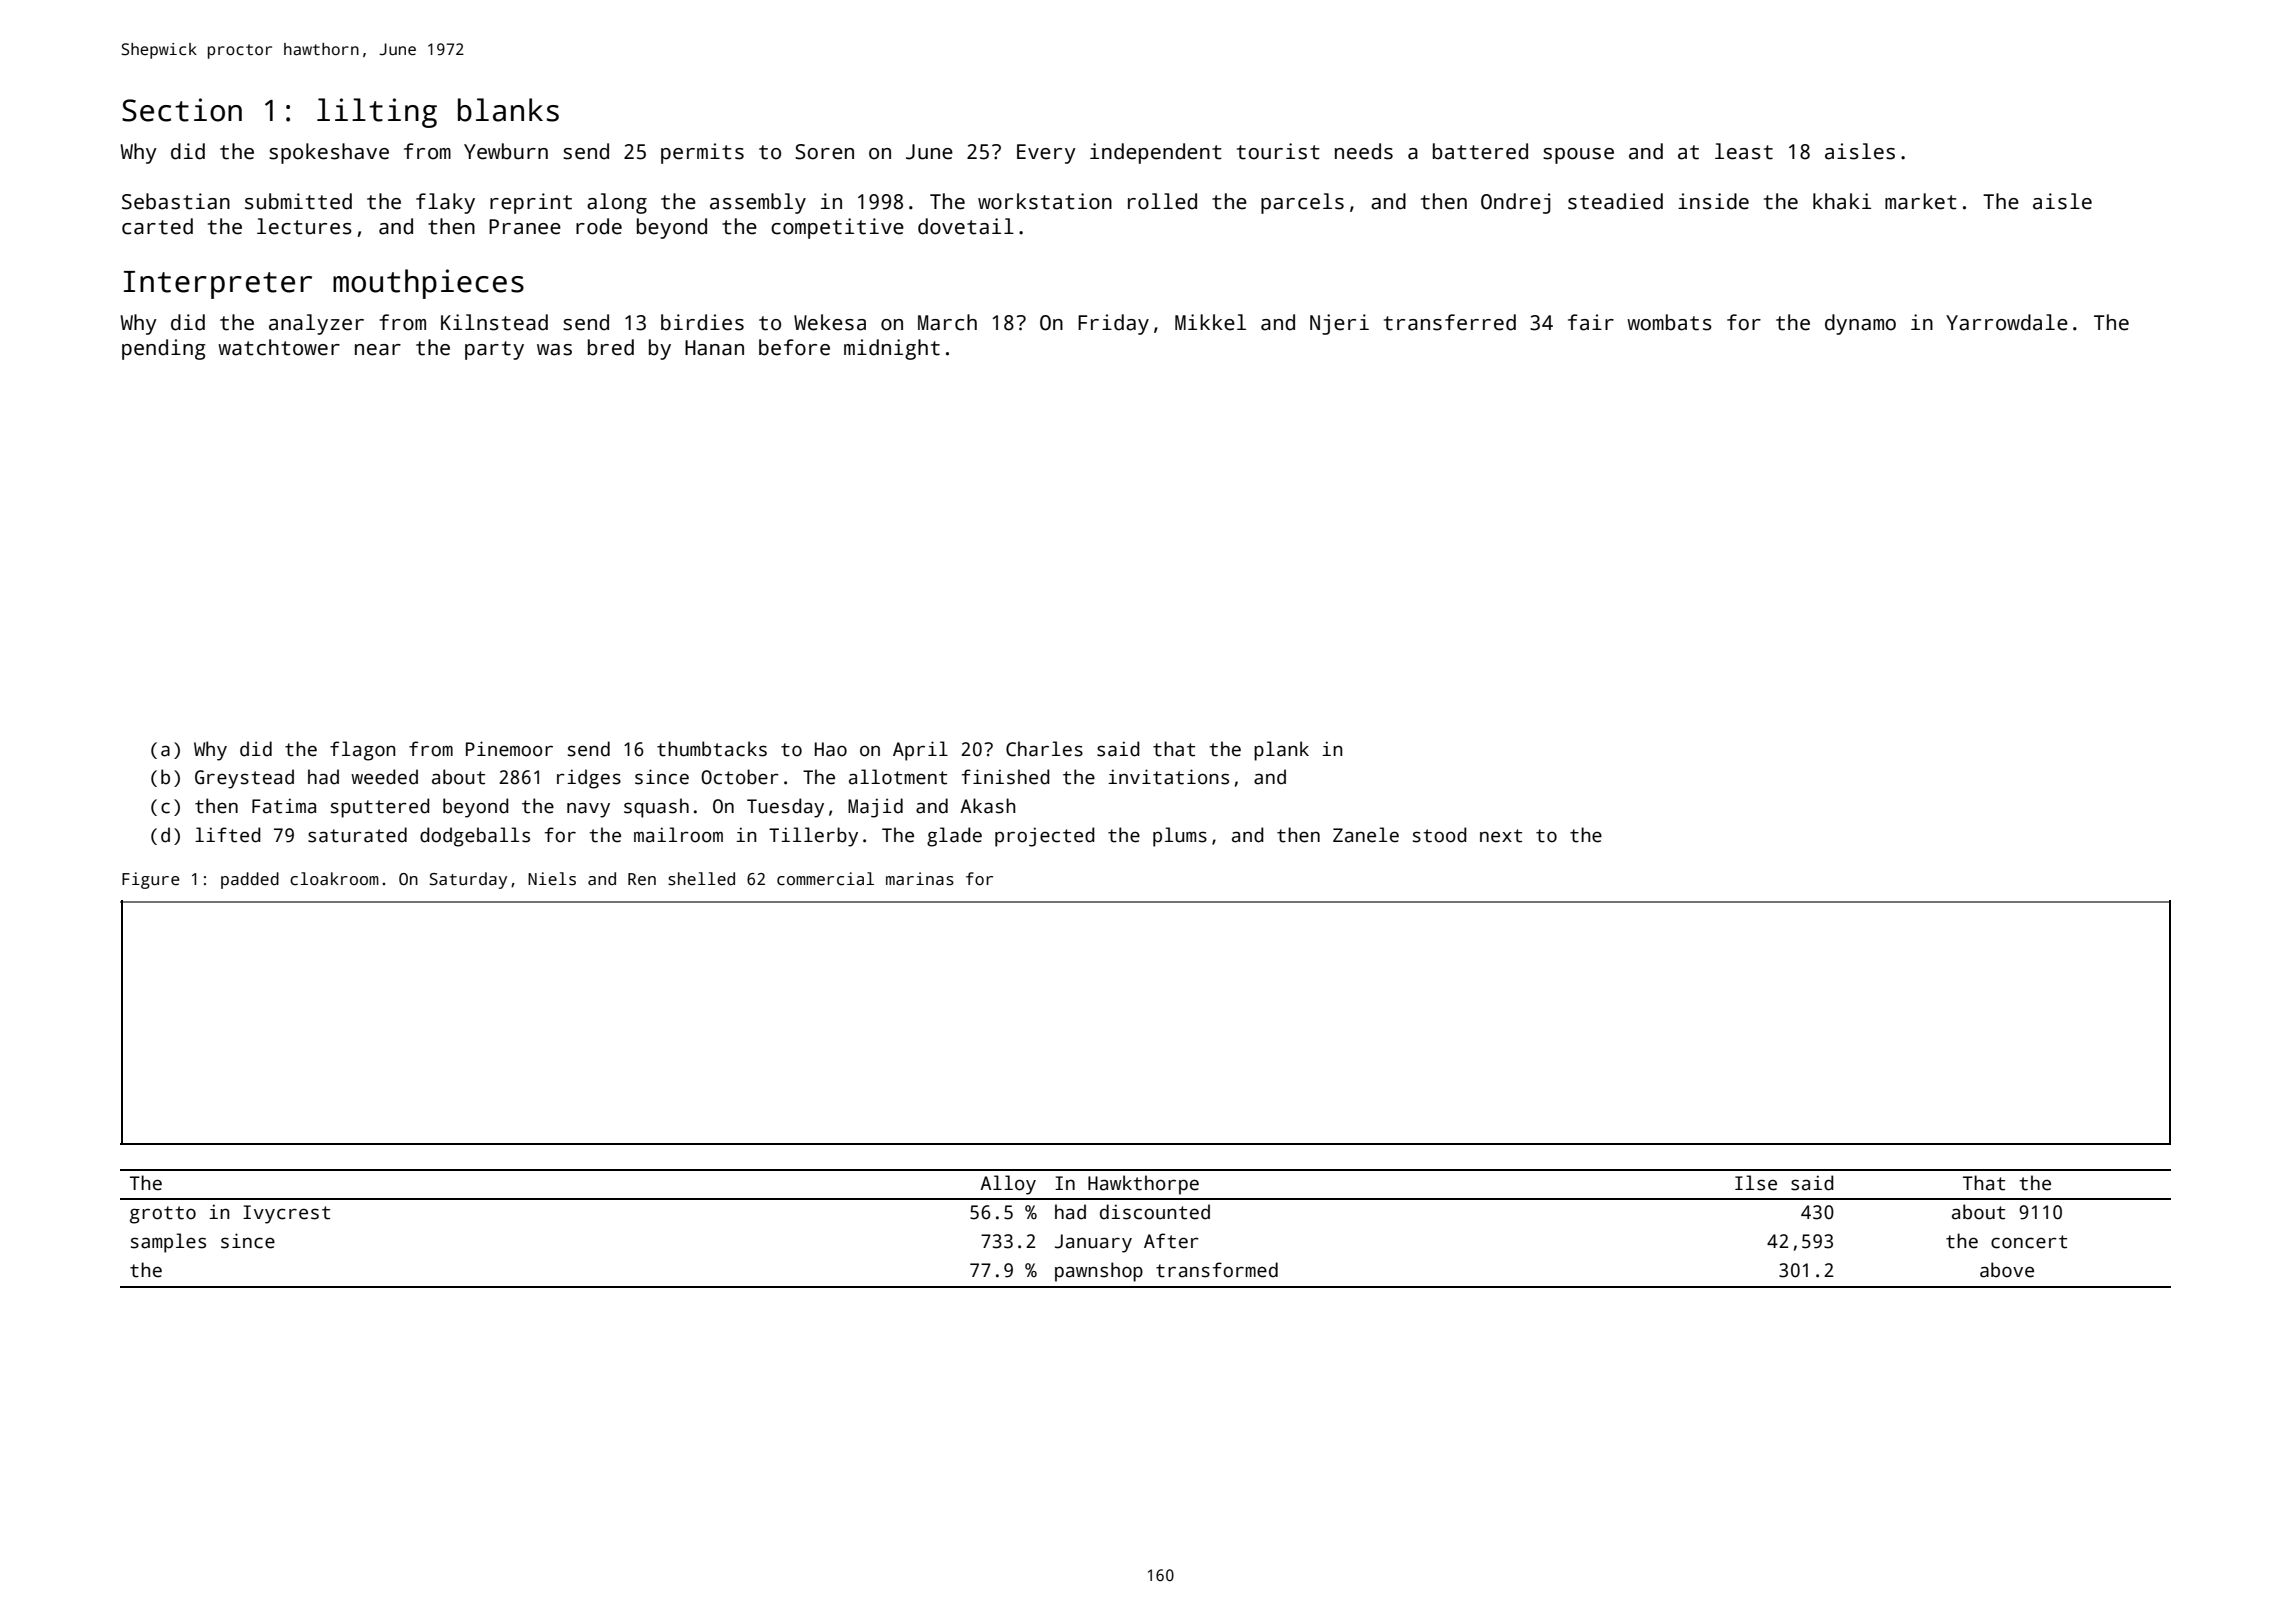  What do you see at coordinates (378, 350) in the screenshot?
I see `near` at bounding box center [378, 350].
